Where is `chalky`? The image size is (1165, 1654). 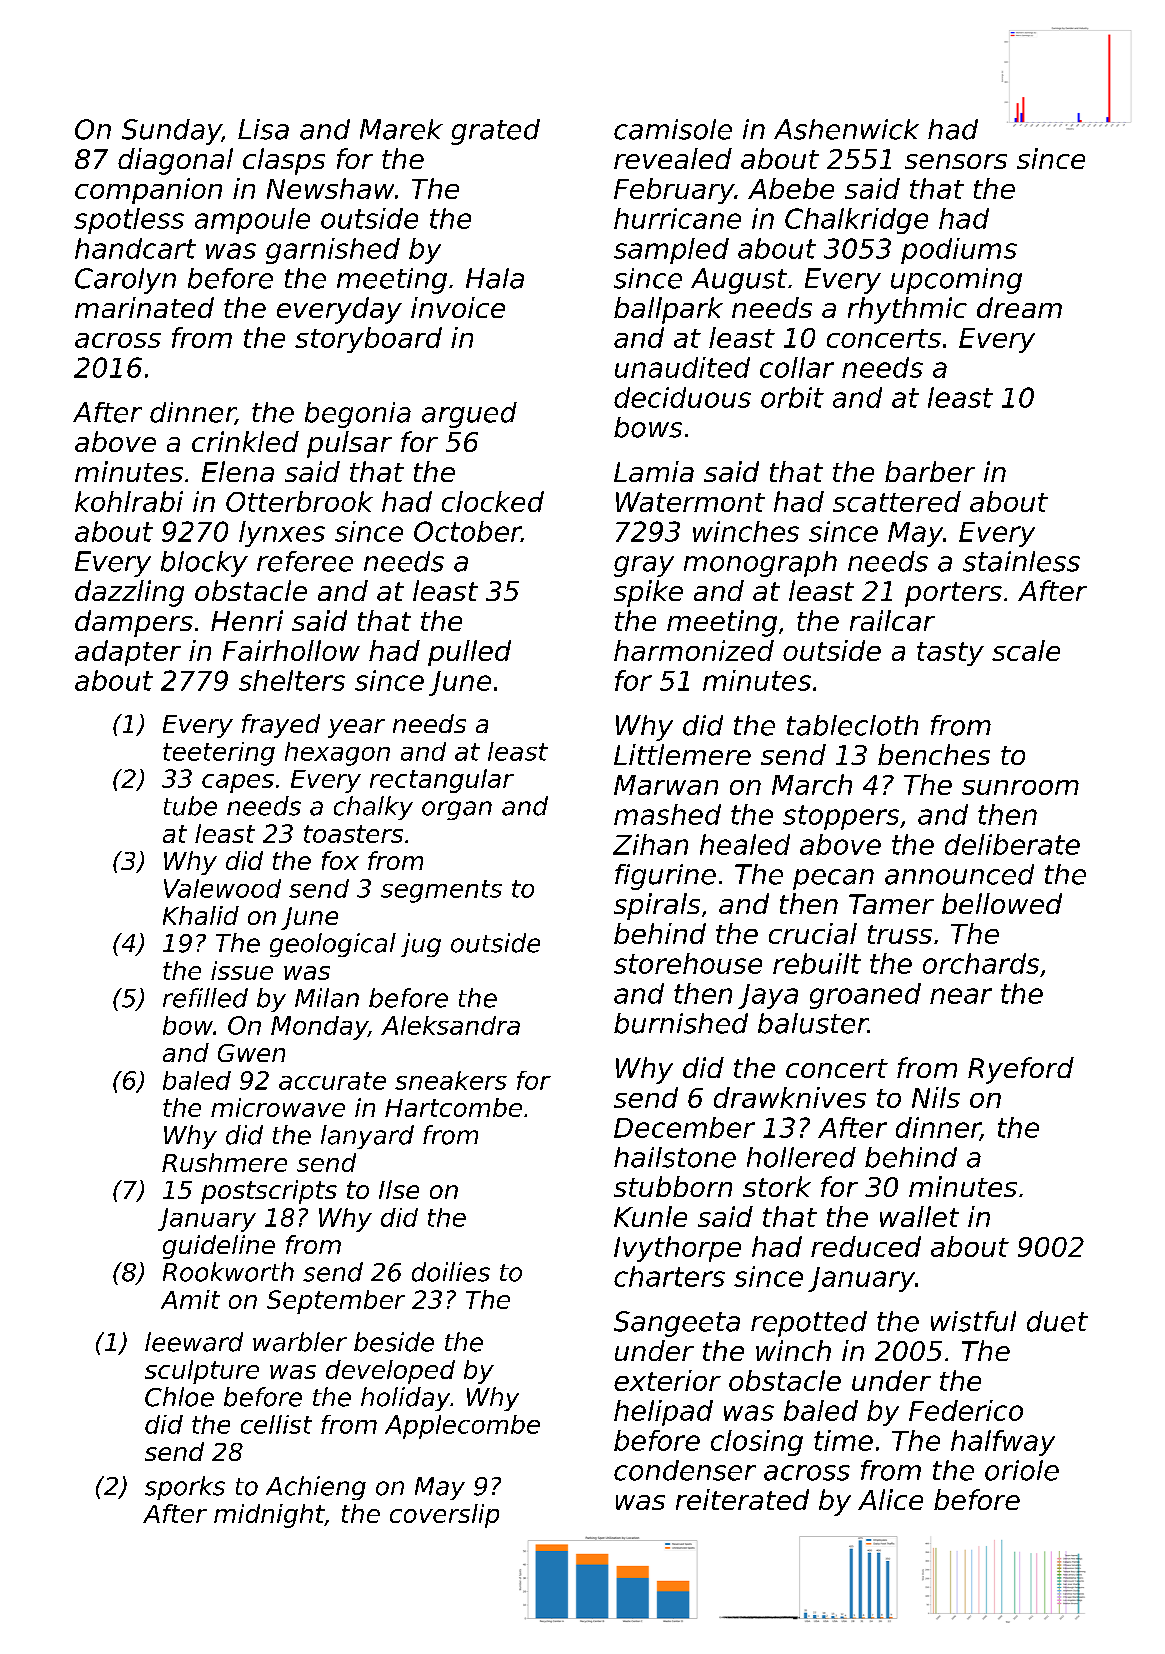
chalky is located at coordinates (373, 808).
